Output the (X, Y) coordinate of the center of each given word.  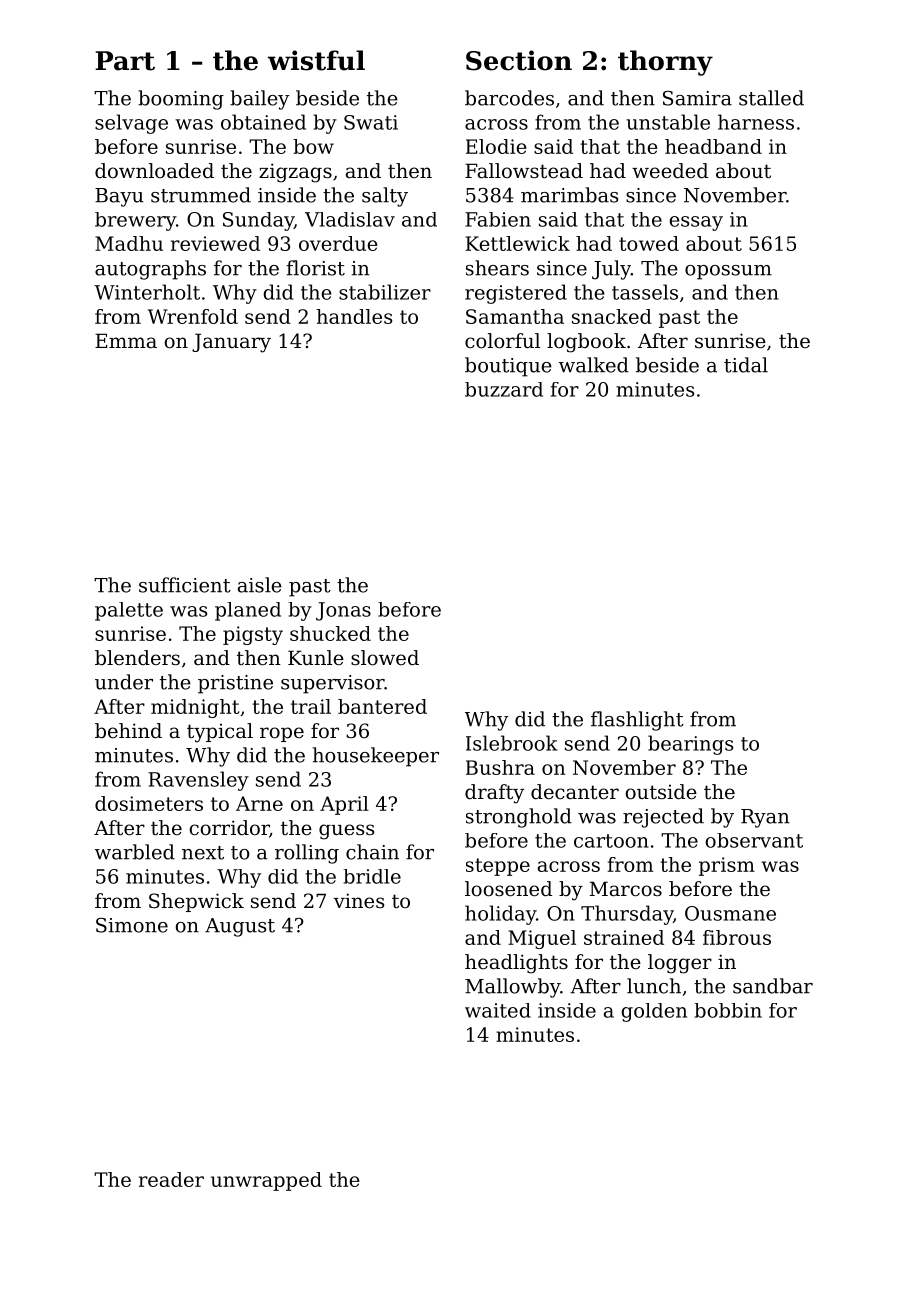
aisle (260, 585)
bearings (690, 745)
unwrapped (266, 1181)
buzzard (504, 389)
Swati (371, 122)
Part (125, 61)
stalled (771, 98)
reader (171, 1179)
